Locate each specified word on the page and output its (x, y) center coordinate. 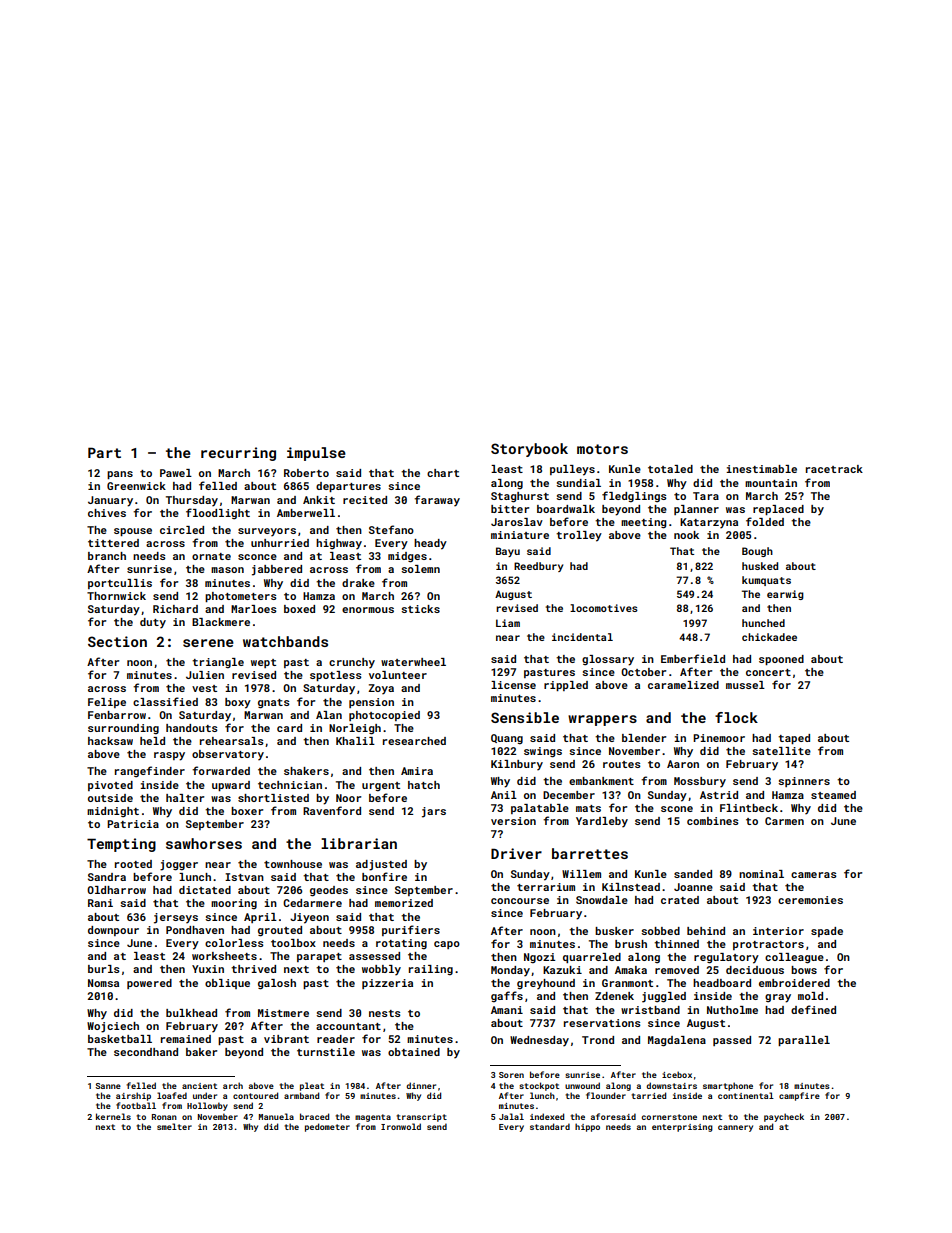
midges (407, 557)
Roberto (306, 473)
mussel (745, 685)
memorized (404, 903)
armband (301, 1095)
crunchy (352, 663)
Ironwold (401, 1126)
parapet (319, 957)
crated (680, 900)
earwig (785, 595)
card (289, 728)
